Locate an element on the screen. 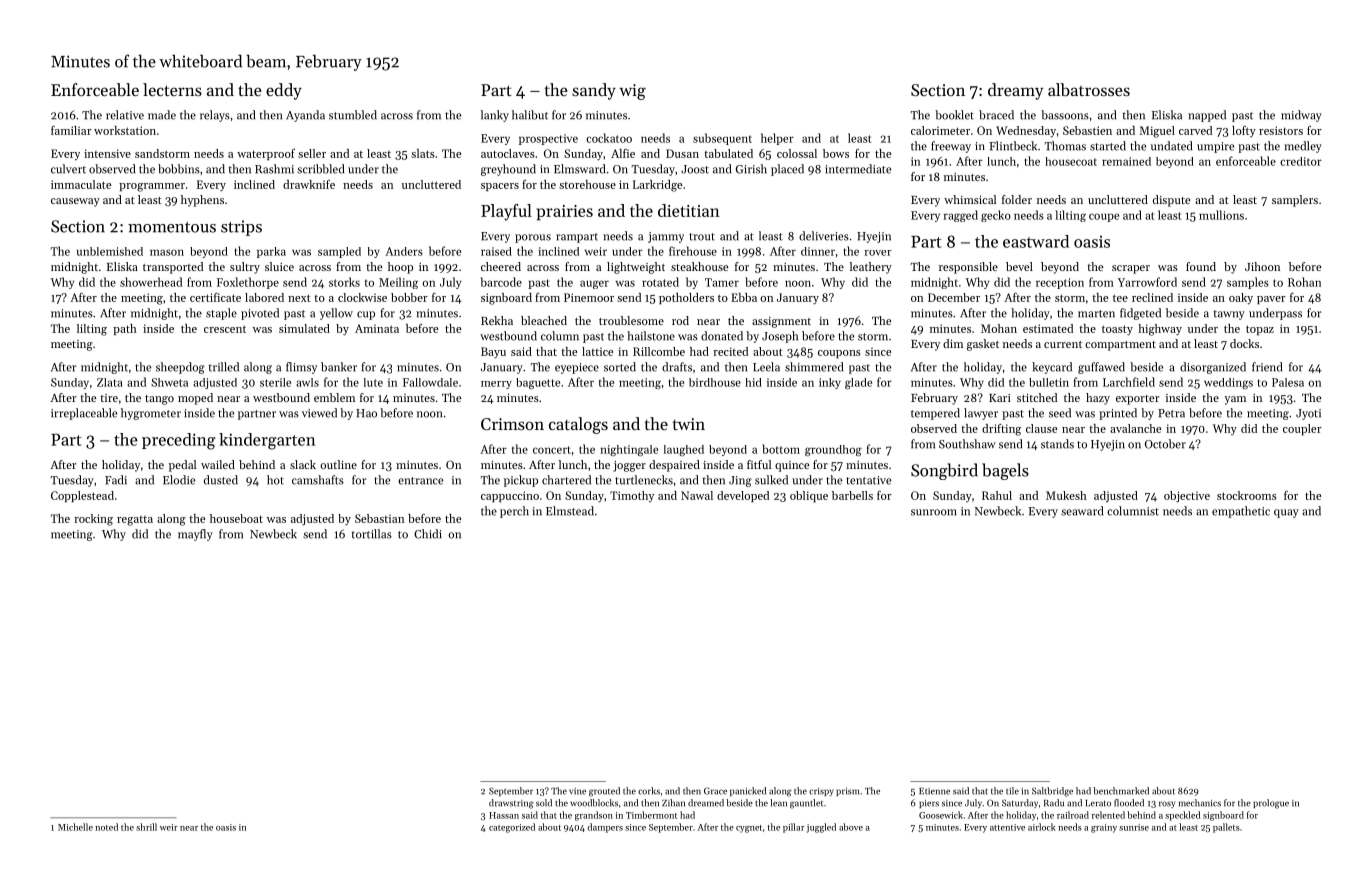 The image size is (1372, 887). midway is located at coordinates (1301, 116).
